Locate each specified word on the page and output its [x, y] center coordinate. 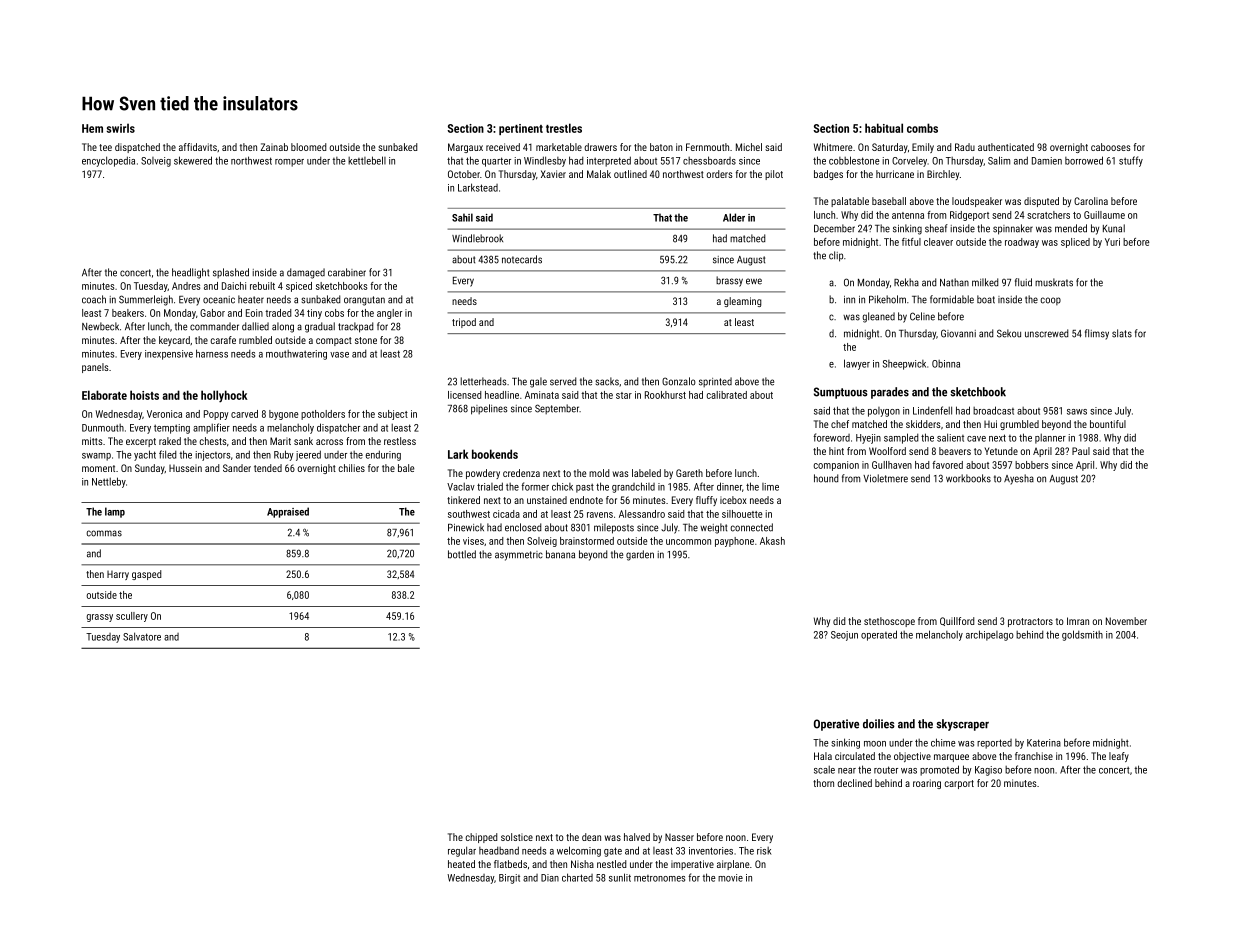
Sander [237, 468]
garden [640, 555]
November [1126, 621]
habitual [884, 128]
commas [104, 533]
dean [591, 837]
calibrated [727, 395]
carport [959, 784]
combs [922, 128]
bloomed [308, 147]
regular [462, 851]
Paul [1081, 451]
